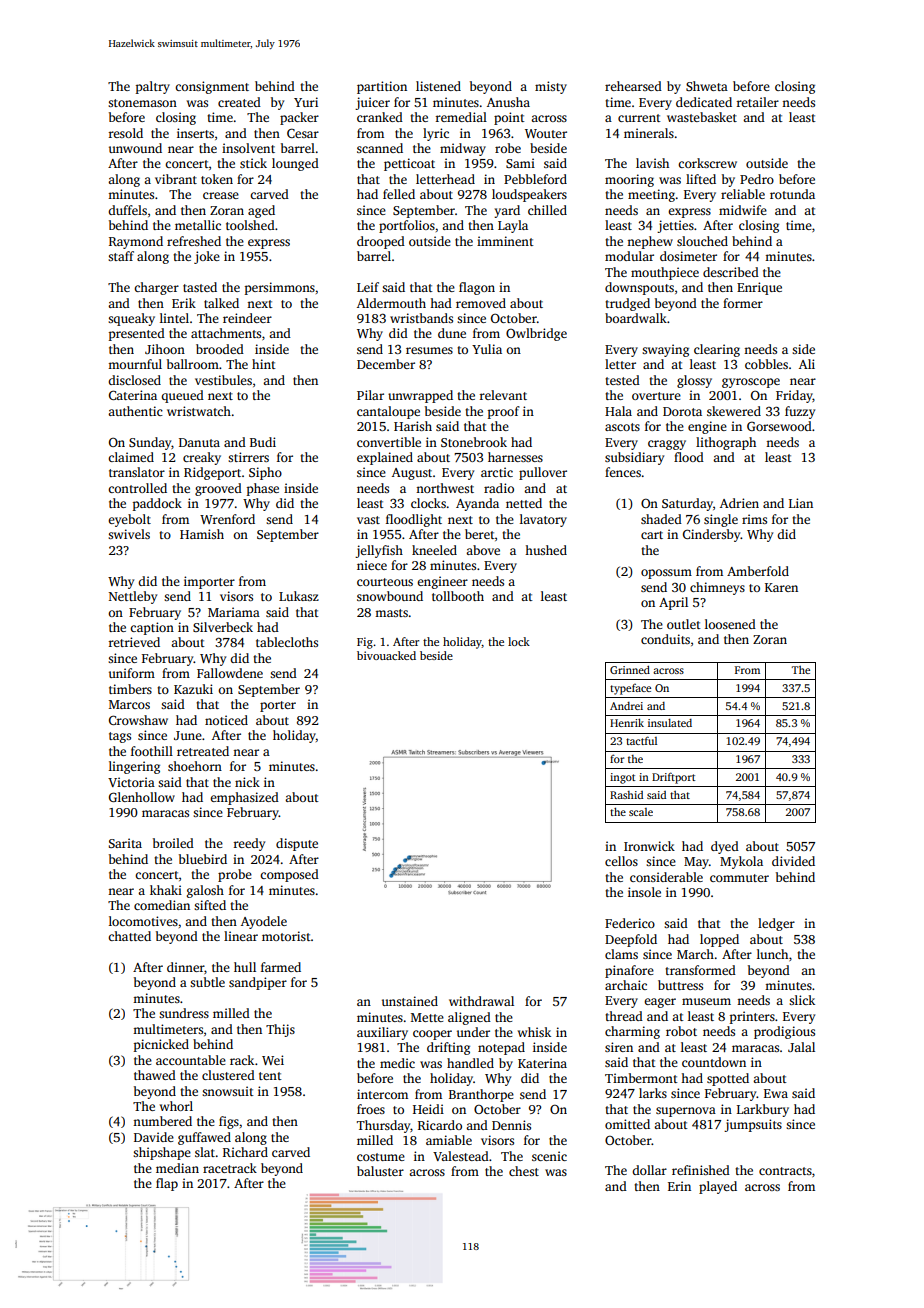 The height and width of the screenshot is (1308, 924). I want to click on divided, so click(793, 861).
